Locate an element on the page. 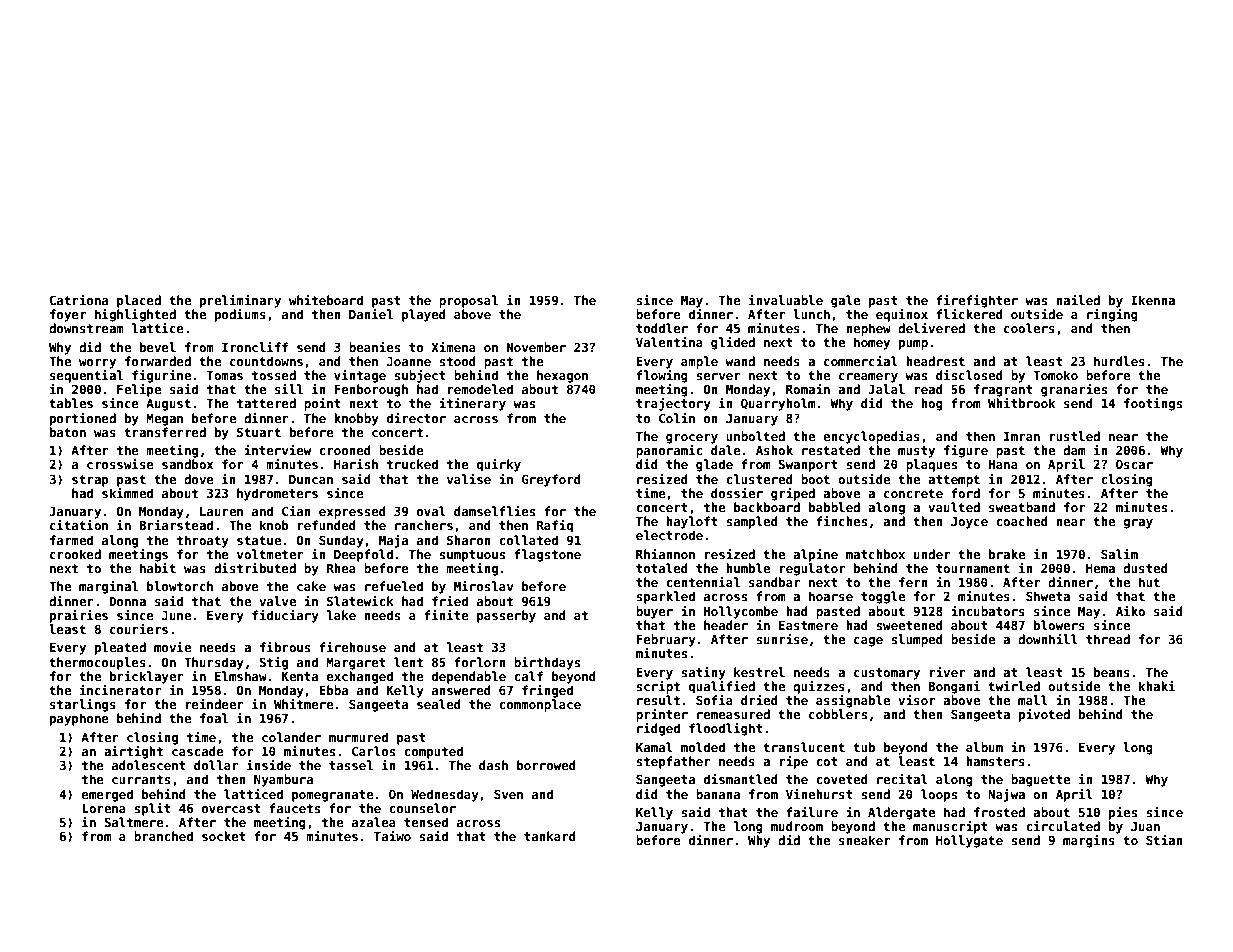 The image size is (1233, 952). Aiko is located at coordinates (1130, 611).
